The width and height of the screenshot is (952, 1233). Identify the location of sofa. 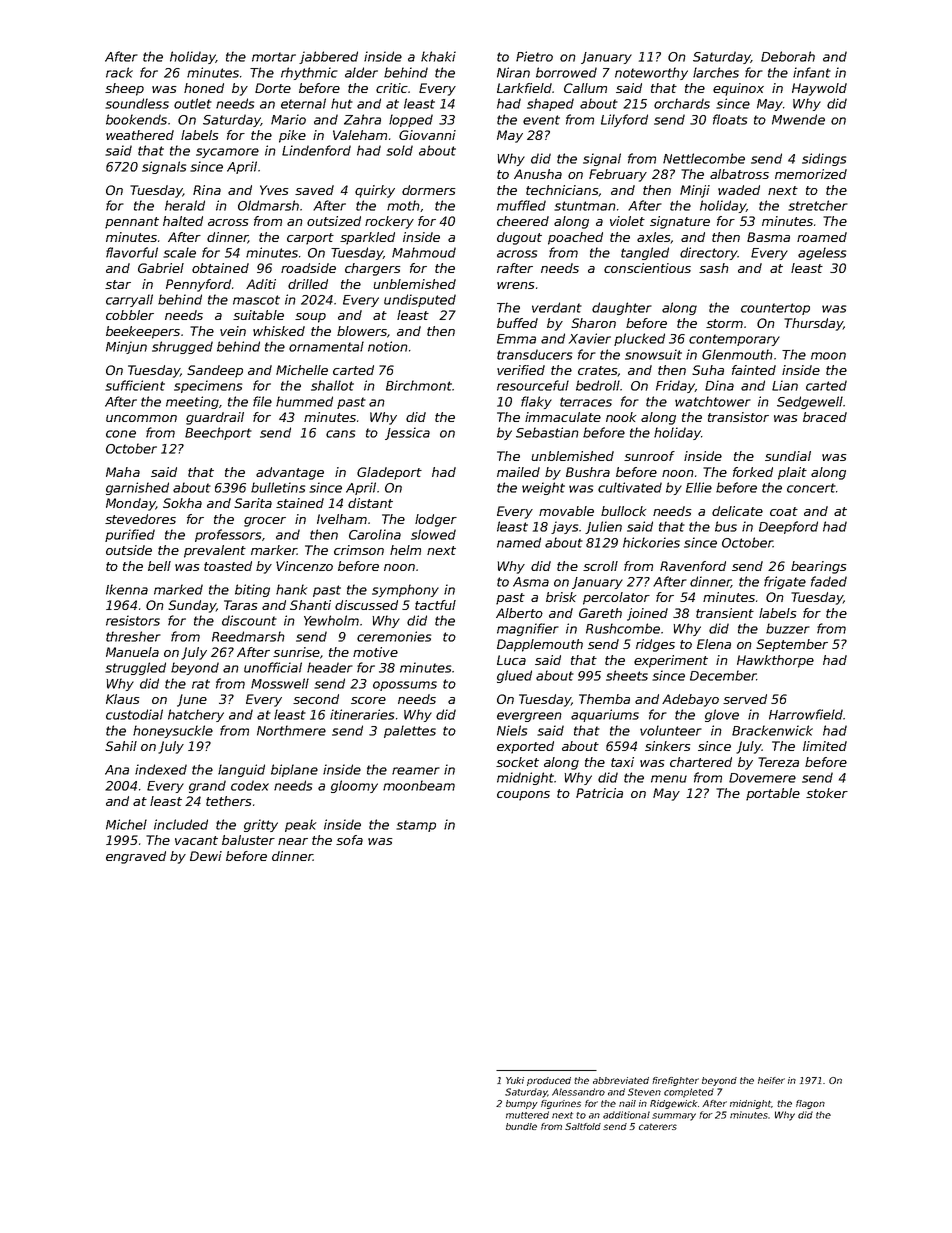
(349, 840).
